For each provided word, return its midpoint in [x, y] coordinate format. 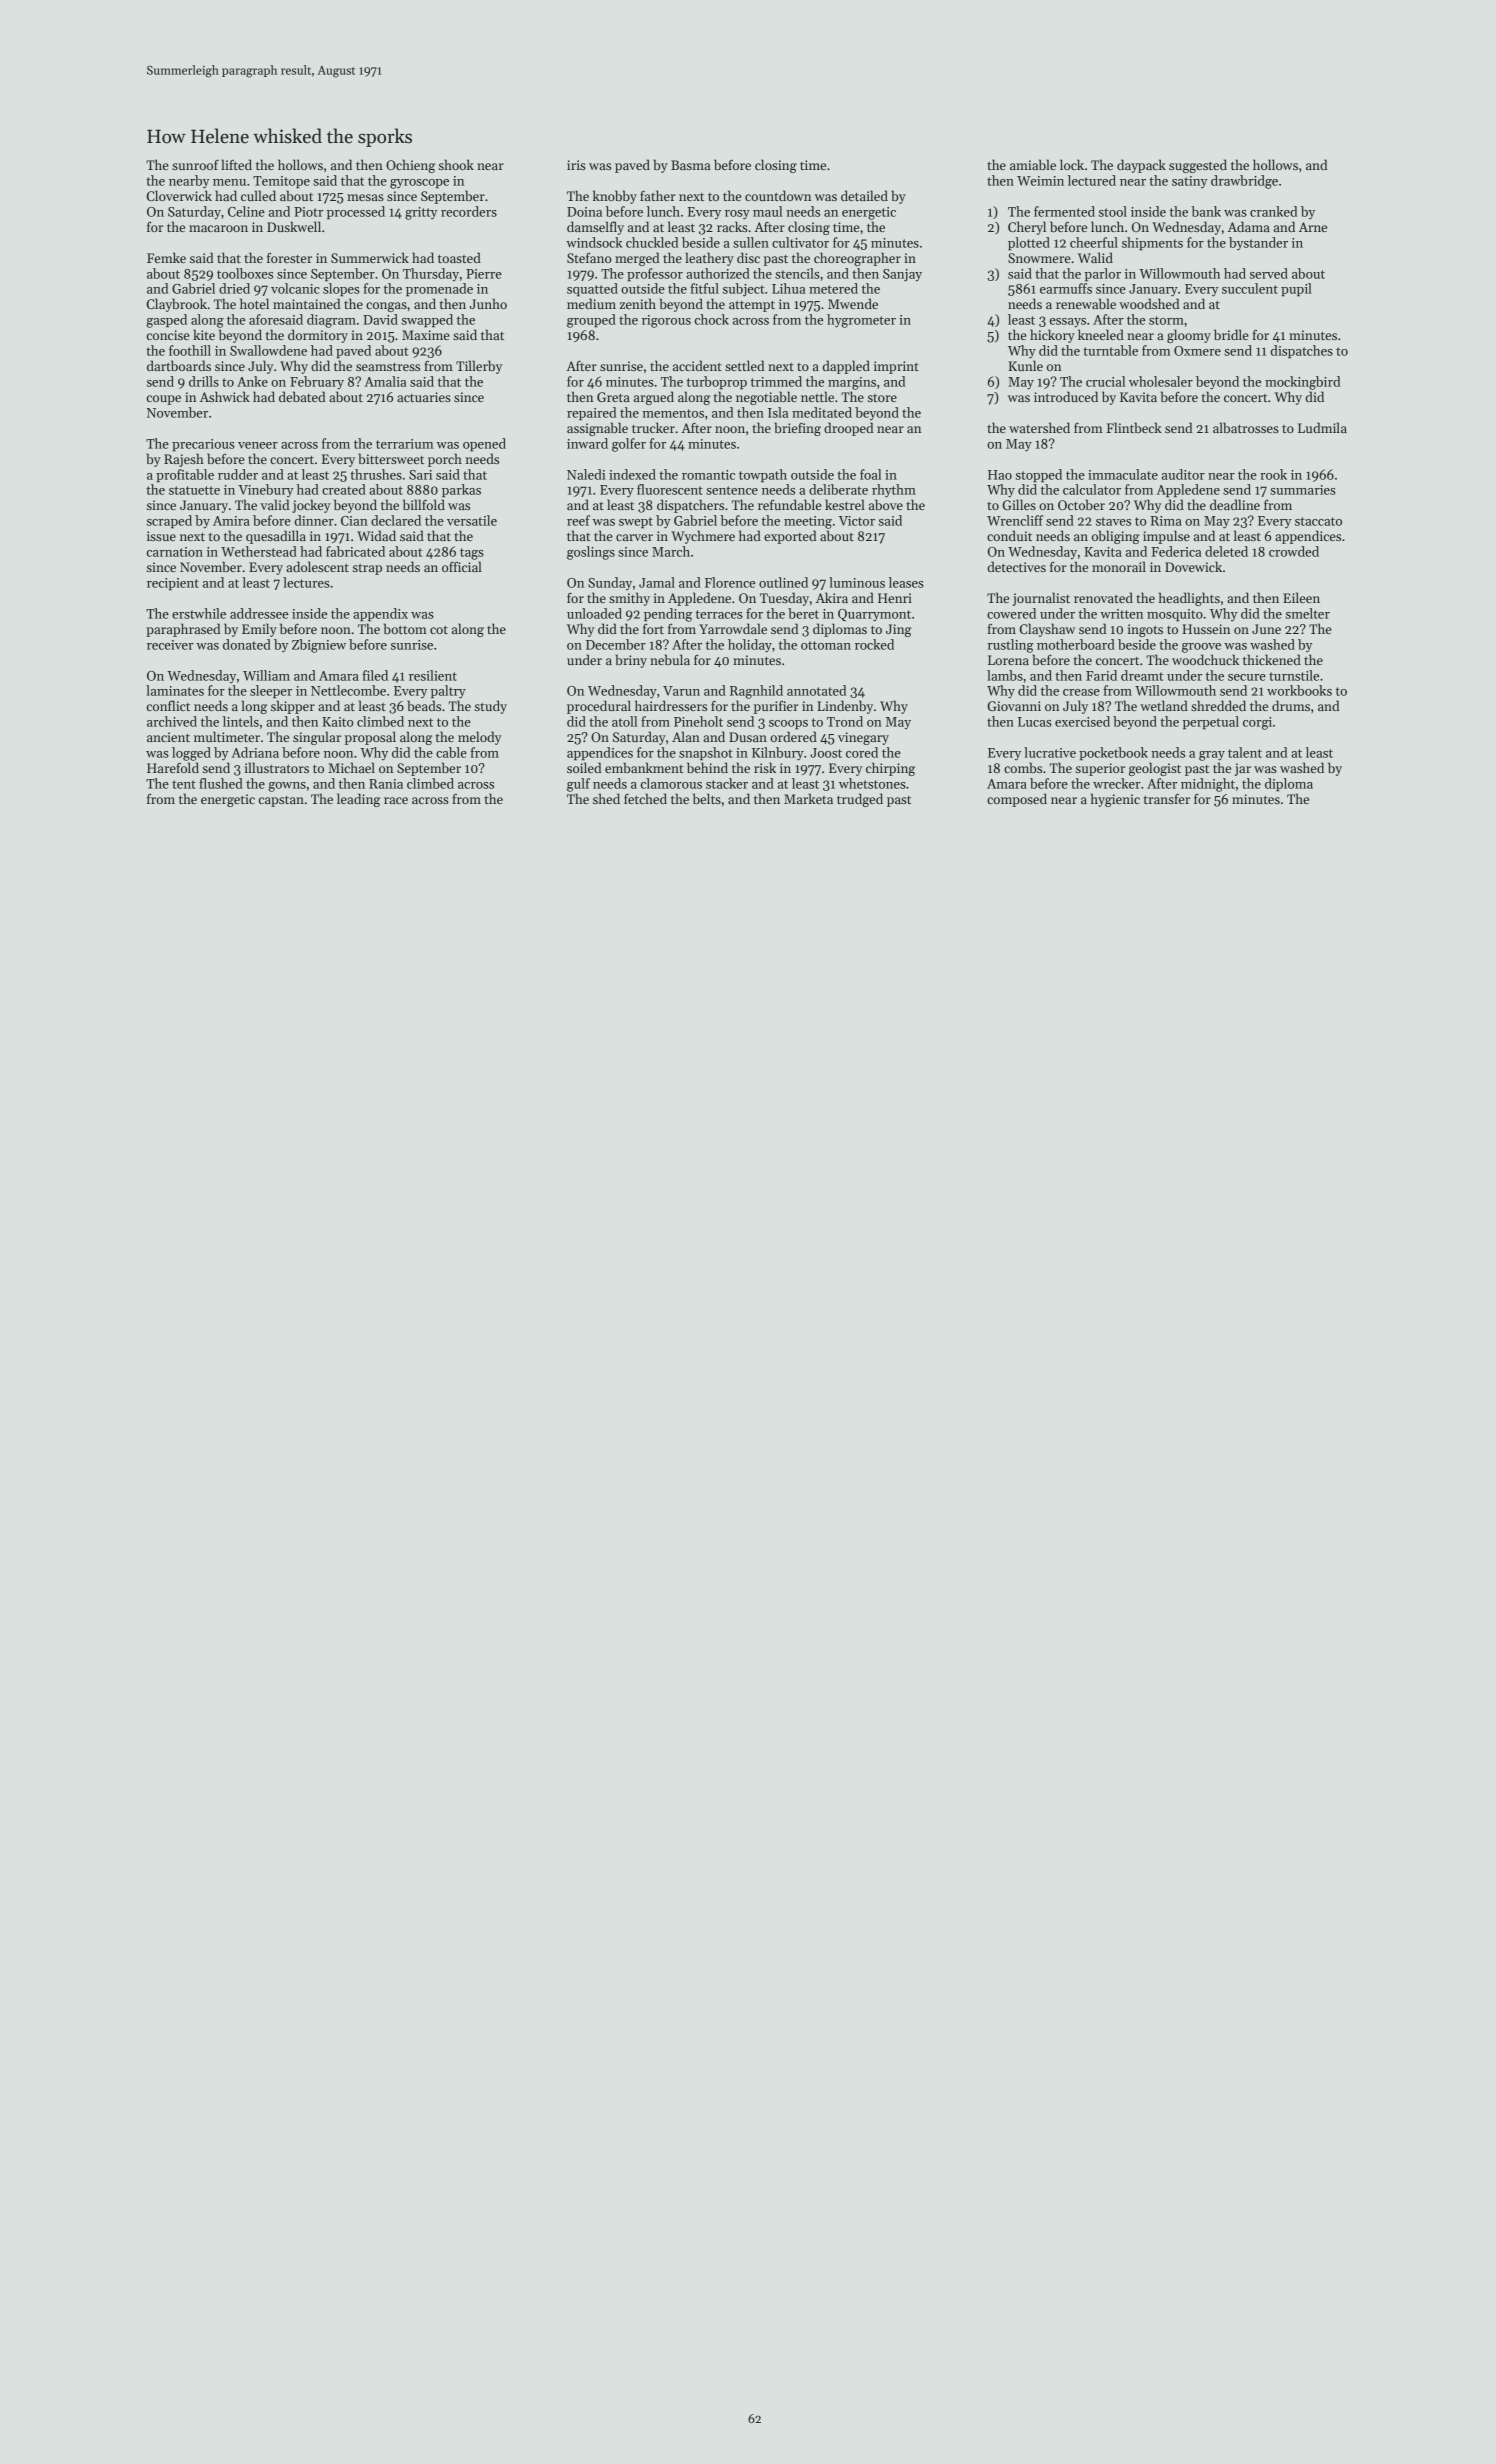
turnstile [1294, 675]
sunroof [195, 164]
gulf [578, 785]
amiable [1033, 164]
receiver [170, 645]
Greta [613, 397]
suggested [1198, 166]
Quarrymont [874, 615]
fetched [645, 798]
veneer [258, 445]
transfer [1167, 798]
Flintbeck [1134, 427]
